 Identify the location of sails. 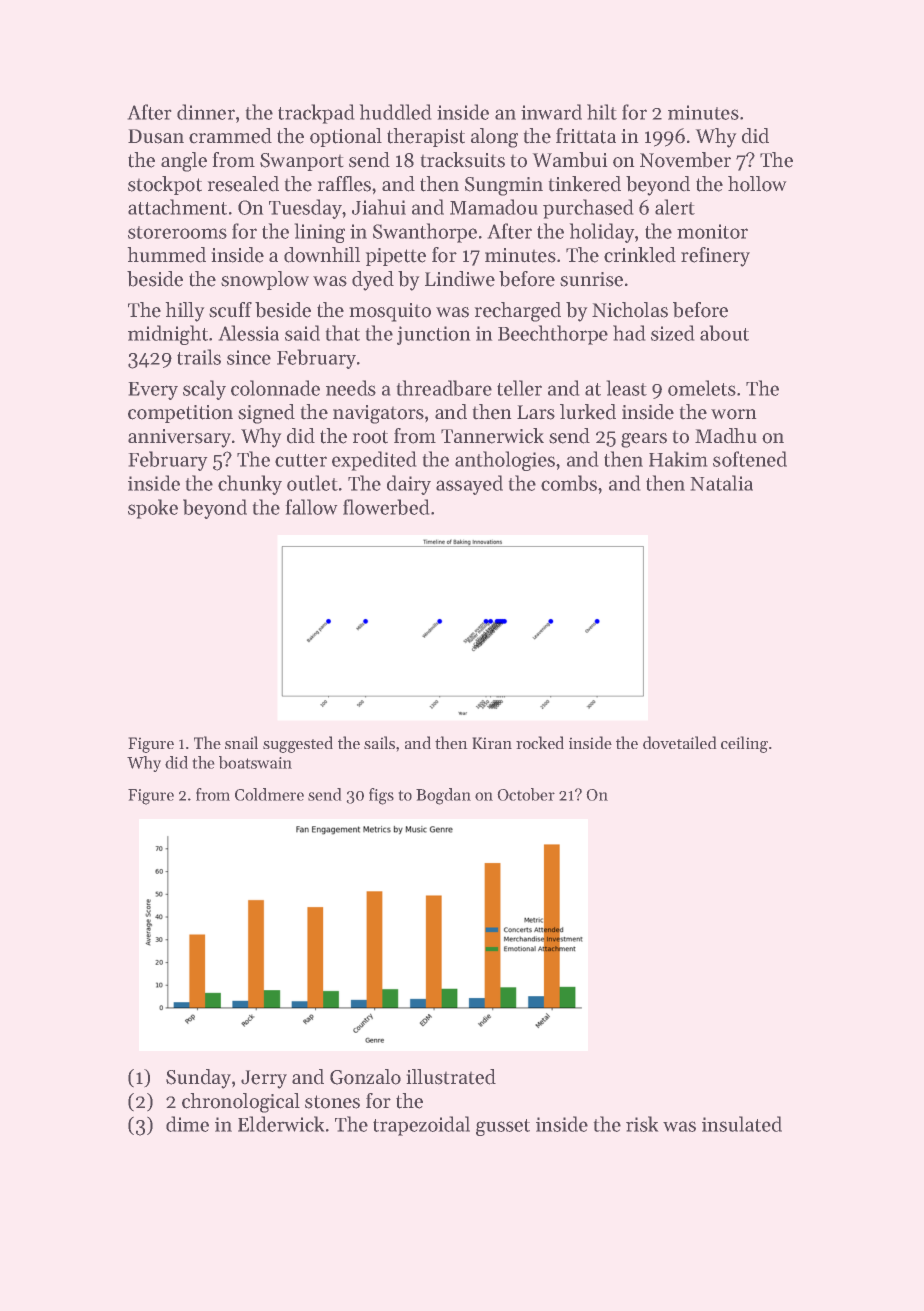
(379, 742).
